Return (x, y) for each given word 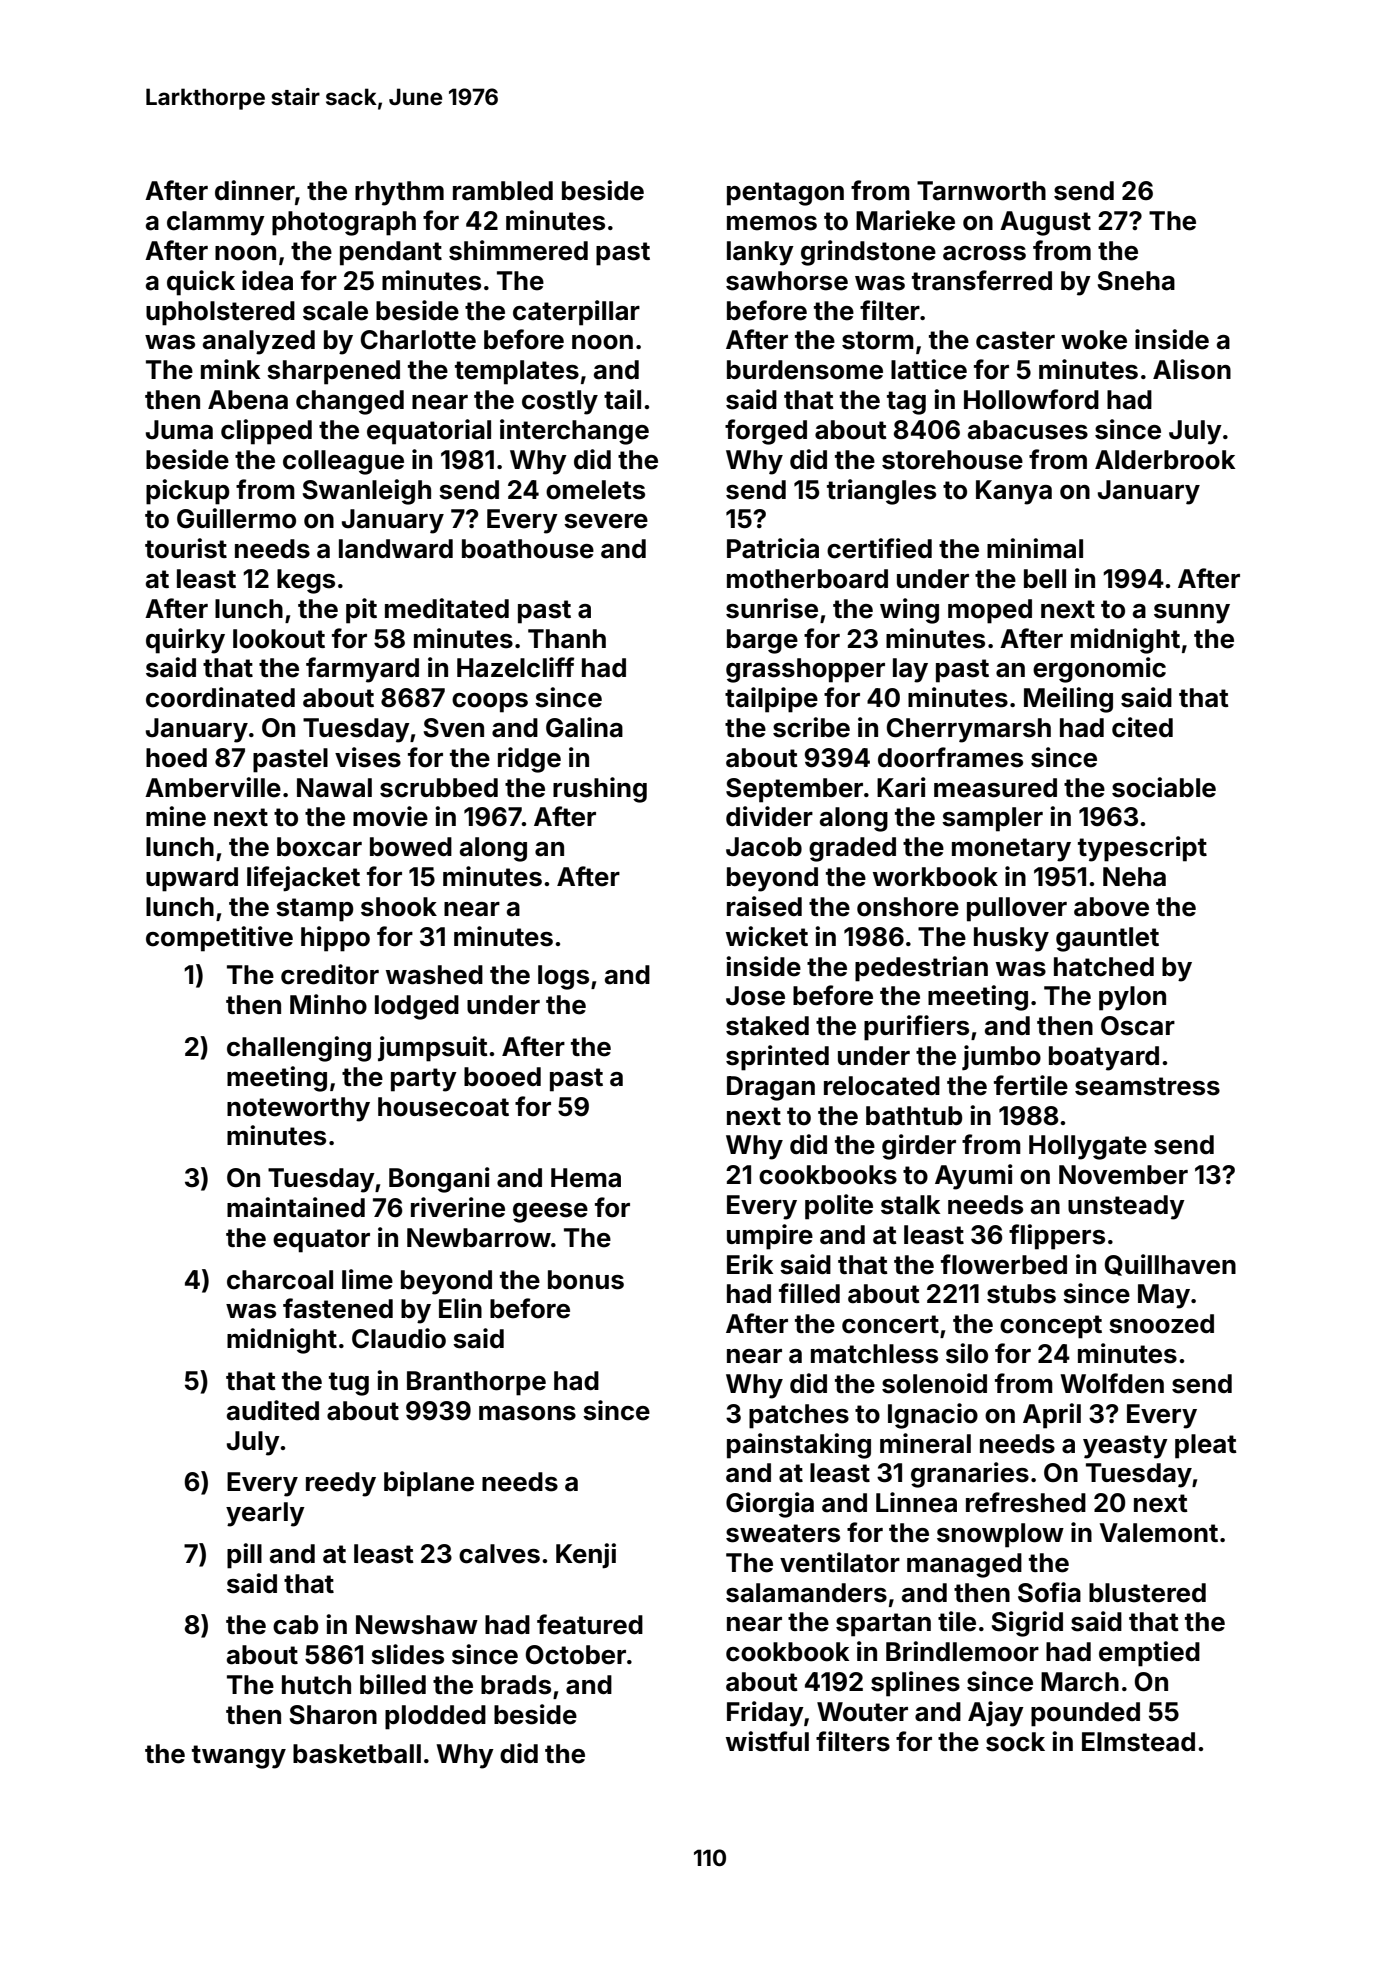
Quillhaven (1170, 1265)
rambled (503, 191)
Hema (586, 1178)
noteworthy (298, 1109)
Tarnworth (981, 191)
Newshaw (417, 1625)
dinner (255, 190)
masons (527, 1413)
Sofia (1049, 1592)
